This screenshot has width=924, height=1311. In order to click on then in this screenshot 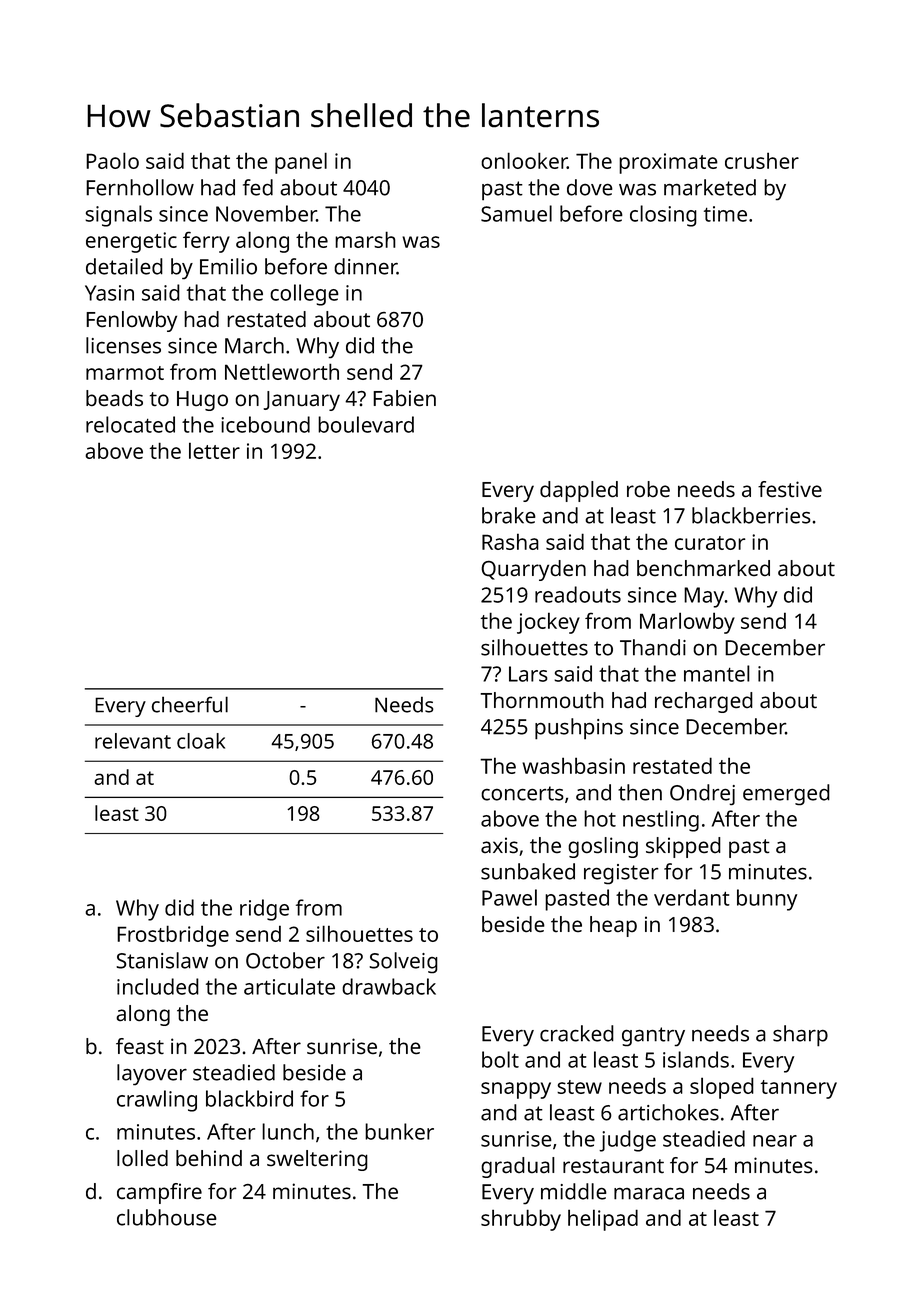, I will do `click(640, 792)`.
